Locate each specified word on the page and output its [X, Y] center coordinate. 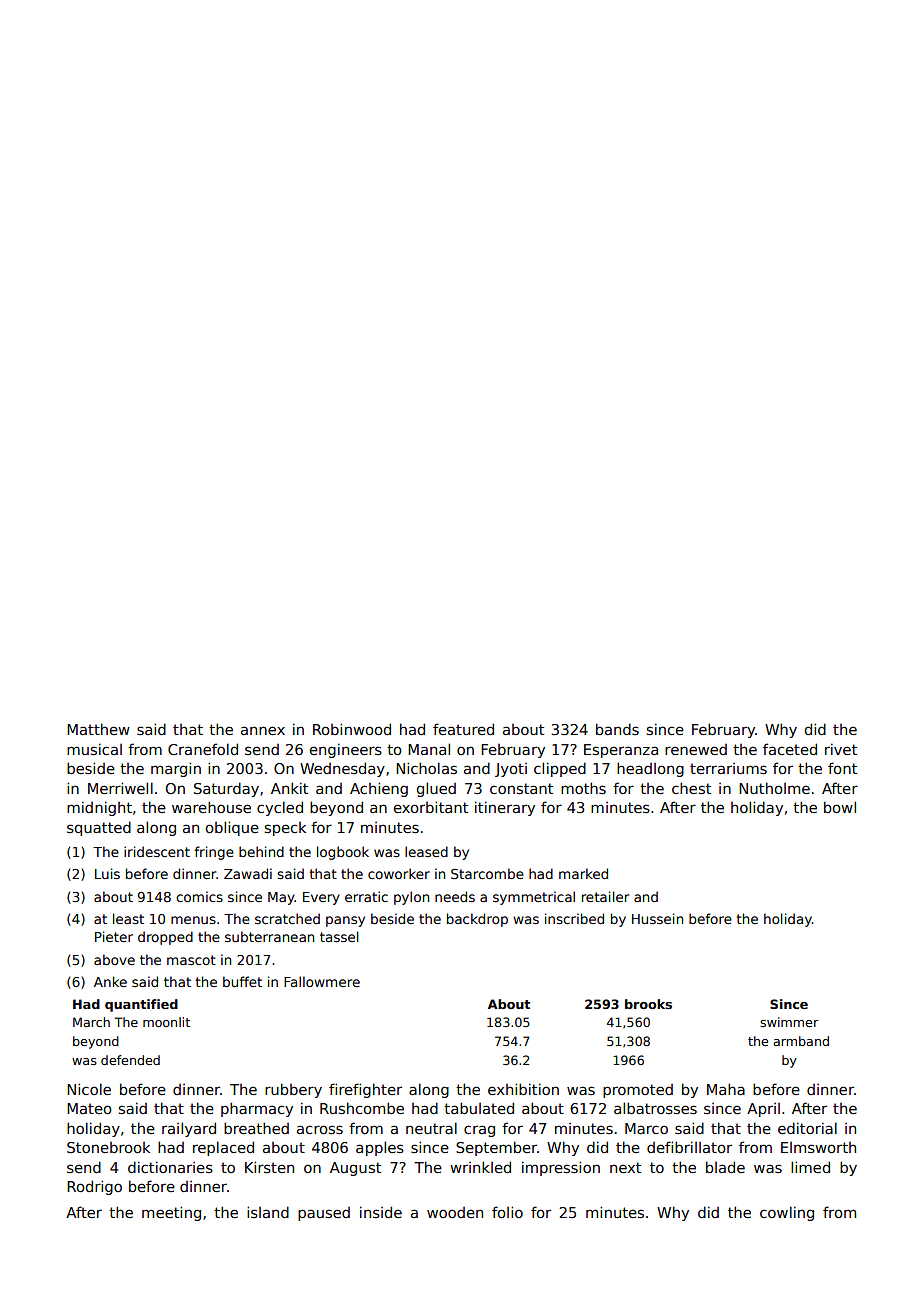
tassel [339, 936]
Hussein [657, 918]
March [91, 1022]
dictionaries [170, 1167]
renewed [696, 749]
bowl [840, 807]
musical [94, 749]
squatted [99, 828]
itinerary [505, 808]
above [114, 959]
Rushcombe [362, 1108]
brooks [648, 1004]
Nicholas [426, 768]
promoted [638, 1091]
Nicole [89, 1089]
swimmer [789, 1022]
